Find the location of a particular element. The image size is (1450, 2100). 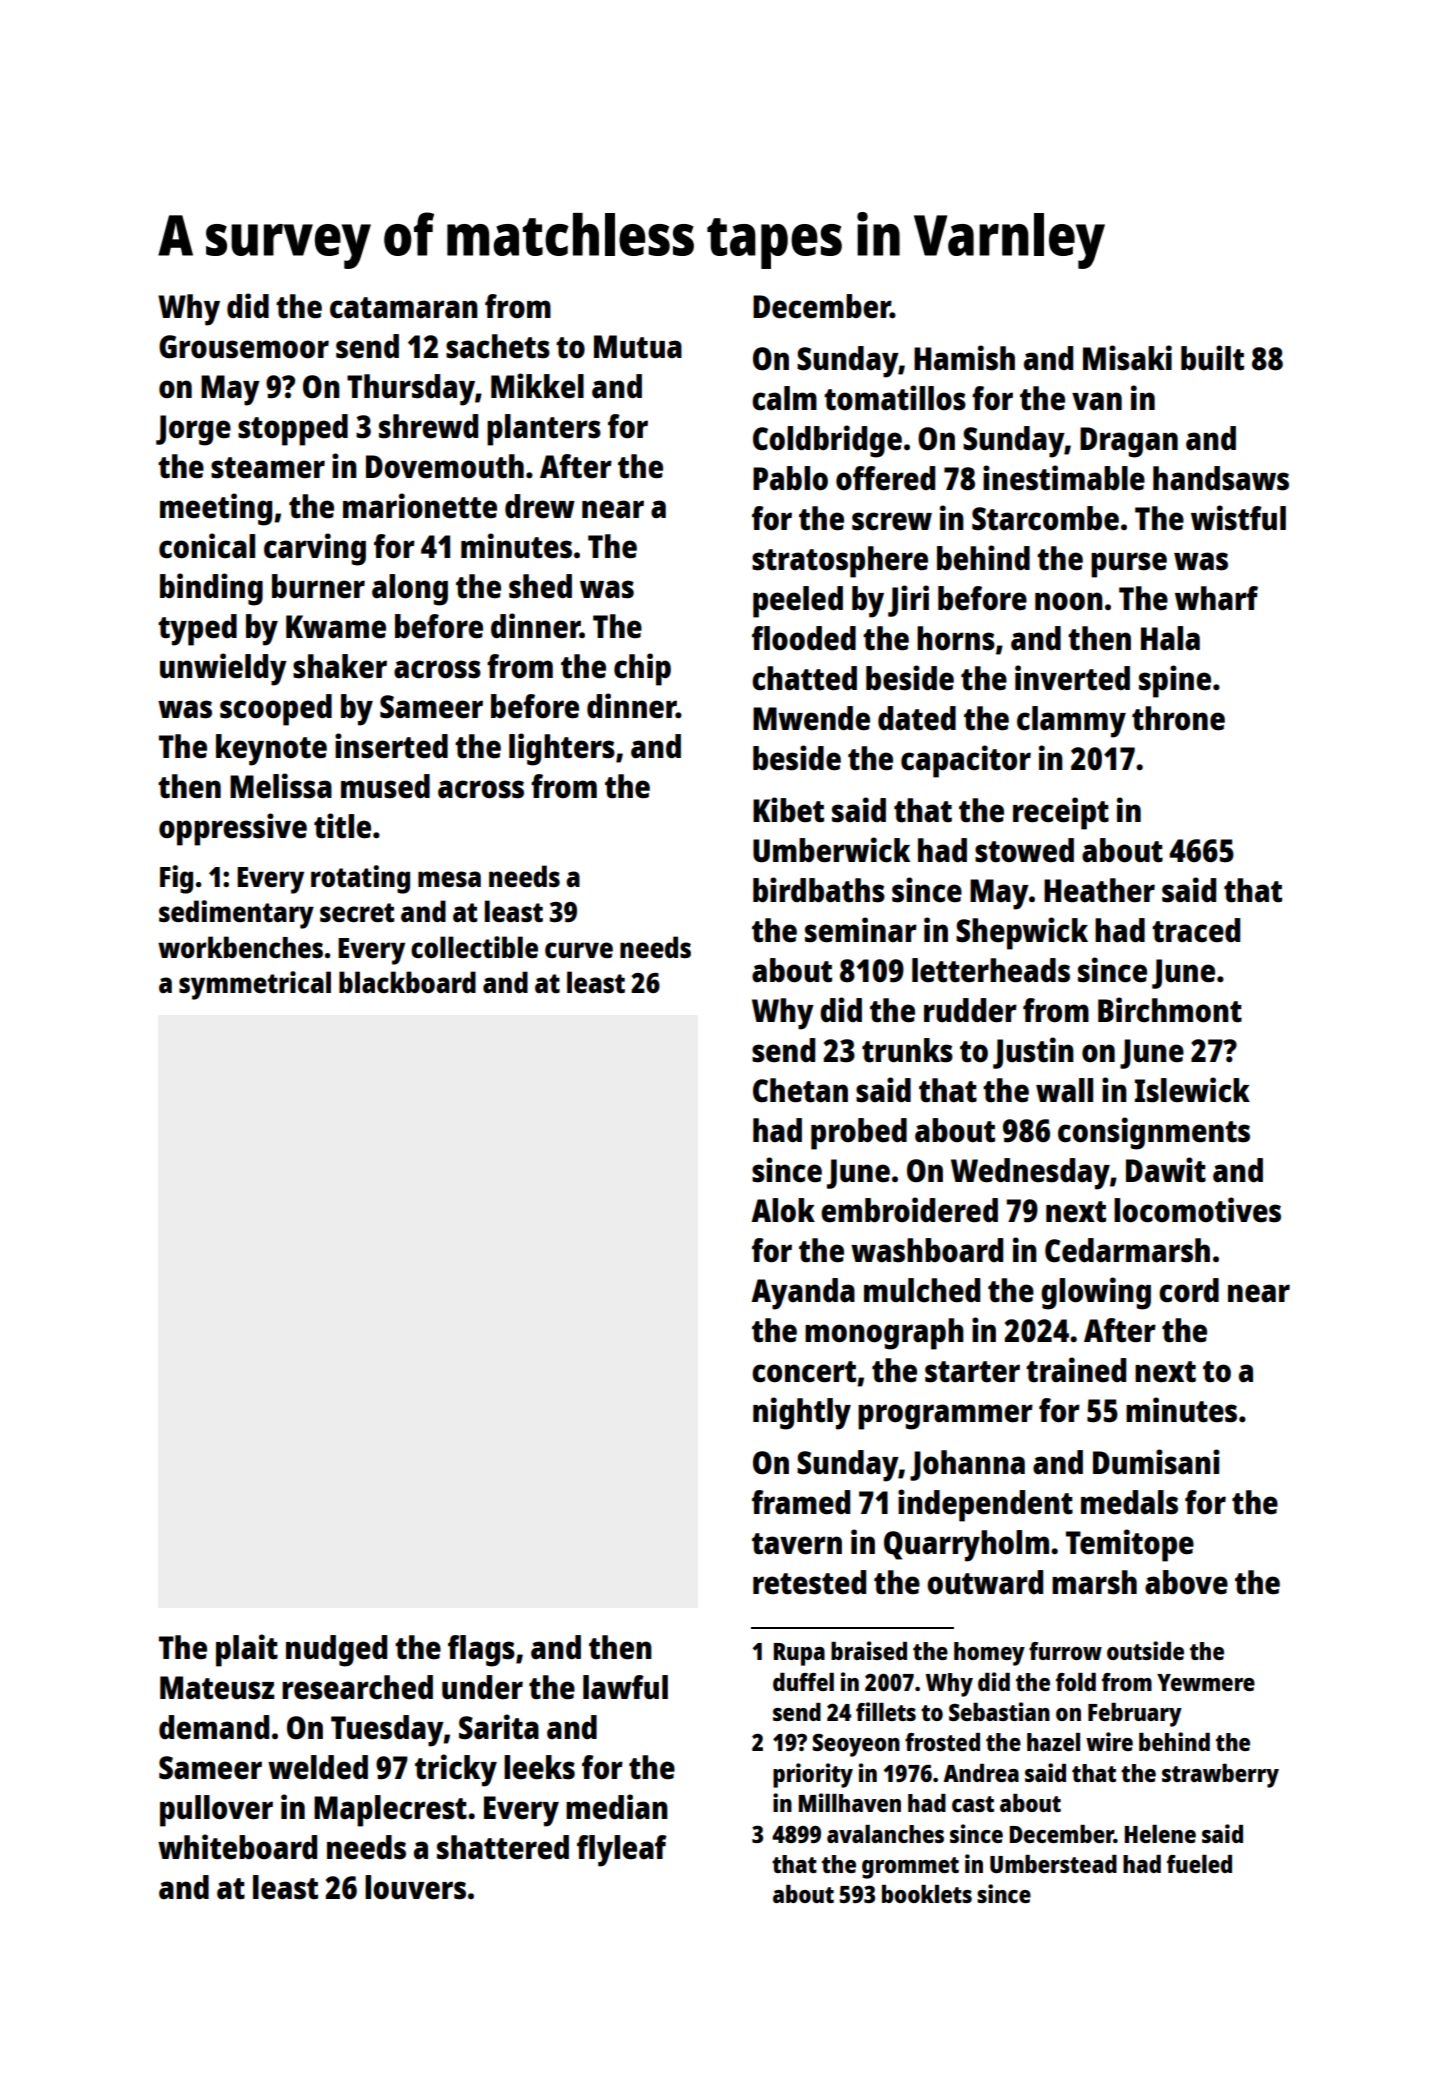

booklets is located at coordinates (927, 1894).
